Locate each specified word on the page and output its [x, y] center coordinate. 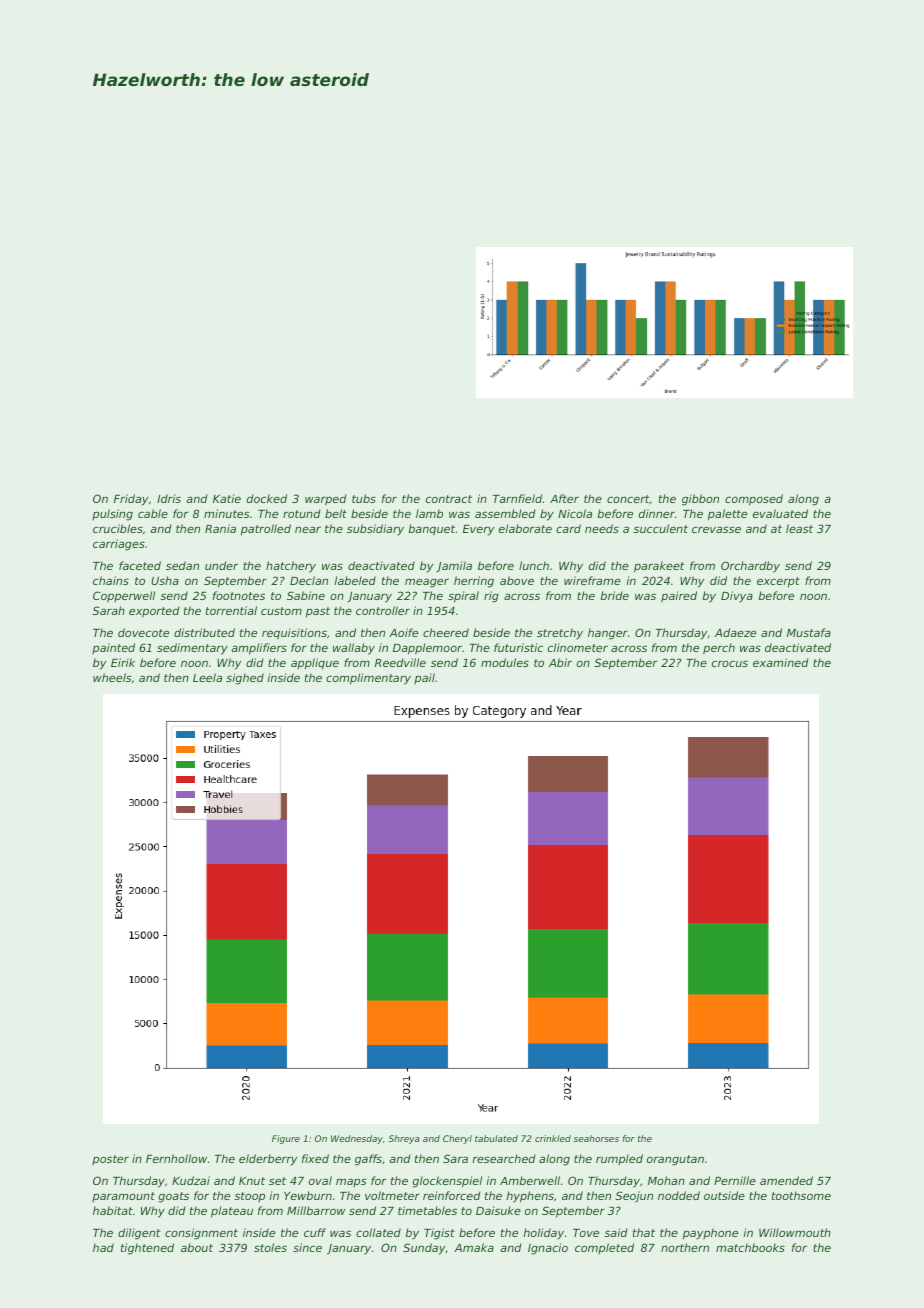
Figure [286, 1139]
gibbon [700, 500]
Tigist [439, 1234]
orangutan [675, 1160]
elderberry [268, 1160]
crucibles [118, 528]
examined [780, 662]
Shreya [404, 1139]
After [564, 498]
